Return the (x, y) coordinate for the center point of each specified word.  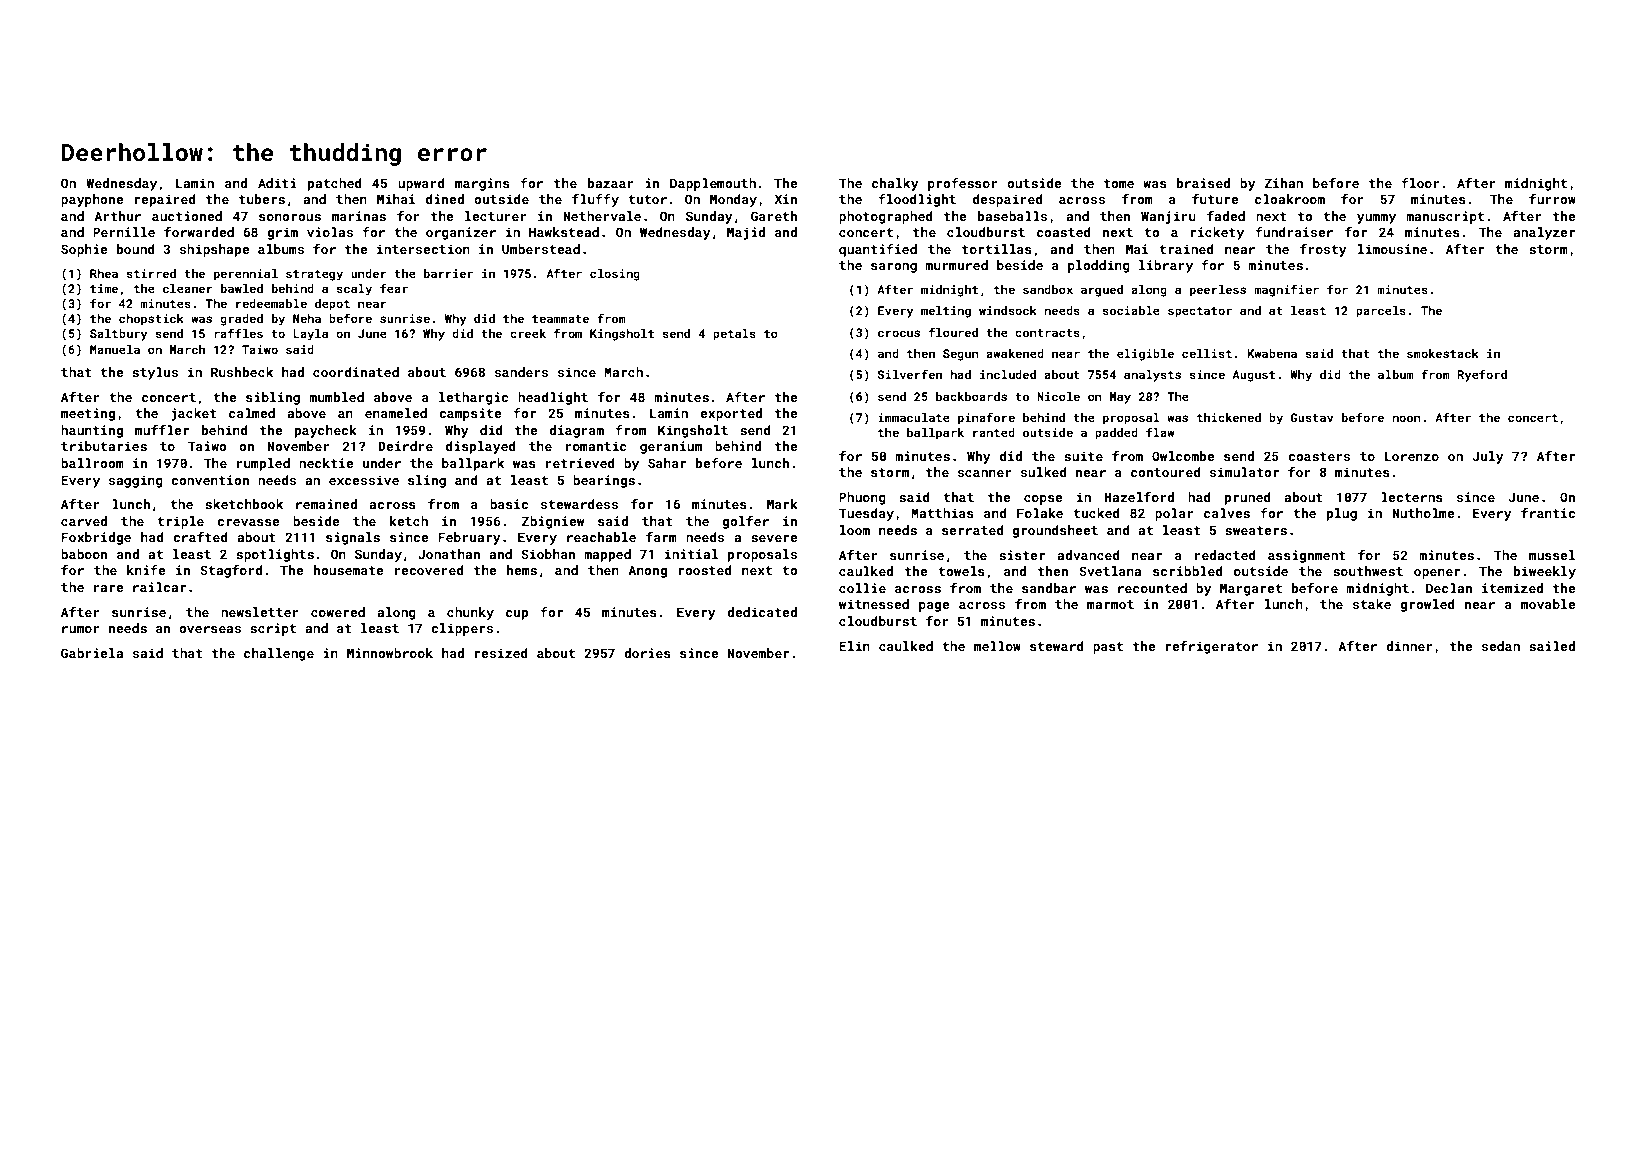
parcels (1381, 312)
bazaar (611, 183)
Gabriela (92, 653)
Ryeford (1482, 375)
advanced (1088, 555)
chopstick (151, 320)
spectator (1200, 312)
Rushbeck (242, 372)
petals (734, 335)
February (469, 538)
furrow (1552, 199)
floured (953, 332)
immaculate (914, 417)
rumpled (263, 464)
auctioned (187, 216)
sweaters (1256, 530)
